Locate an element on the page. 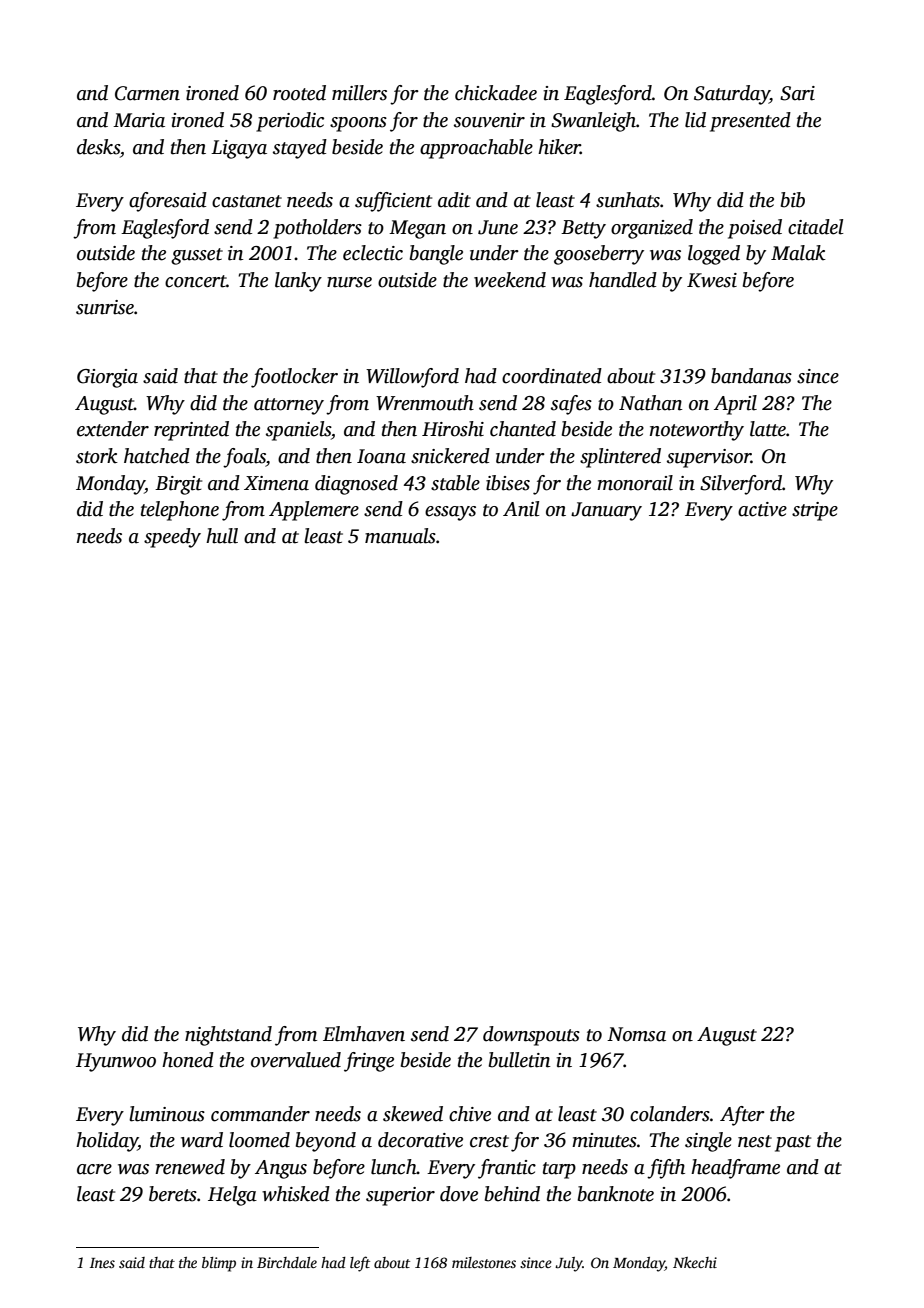  speedy is located at coordinates (172, 538).
